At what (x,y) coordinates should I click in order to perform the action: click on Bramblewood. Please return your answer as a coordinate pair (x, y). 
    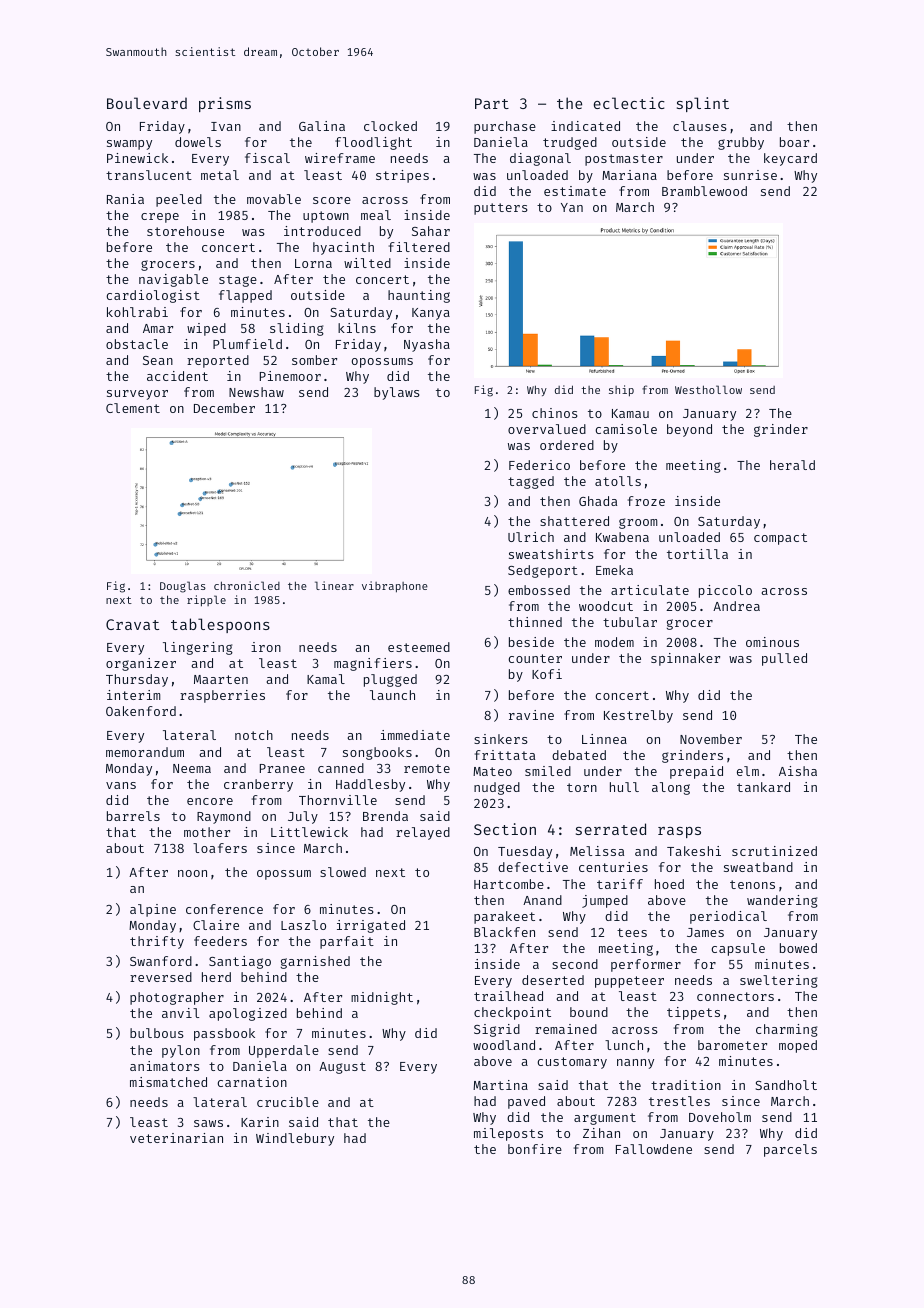
    Looking at the image, I should click on (704, 191).
